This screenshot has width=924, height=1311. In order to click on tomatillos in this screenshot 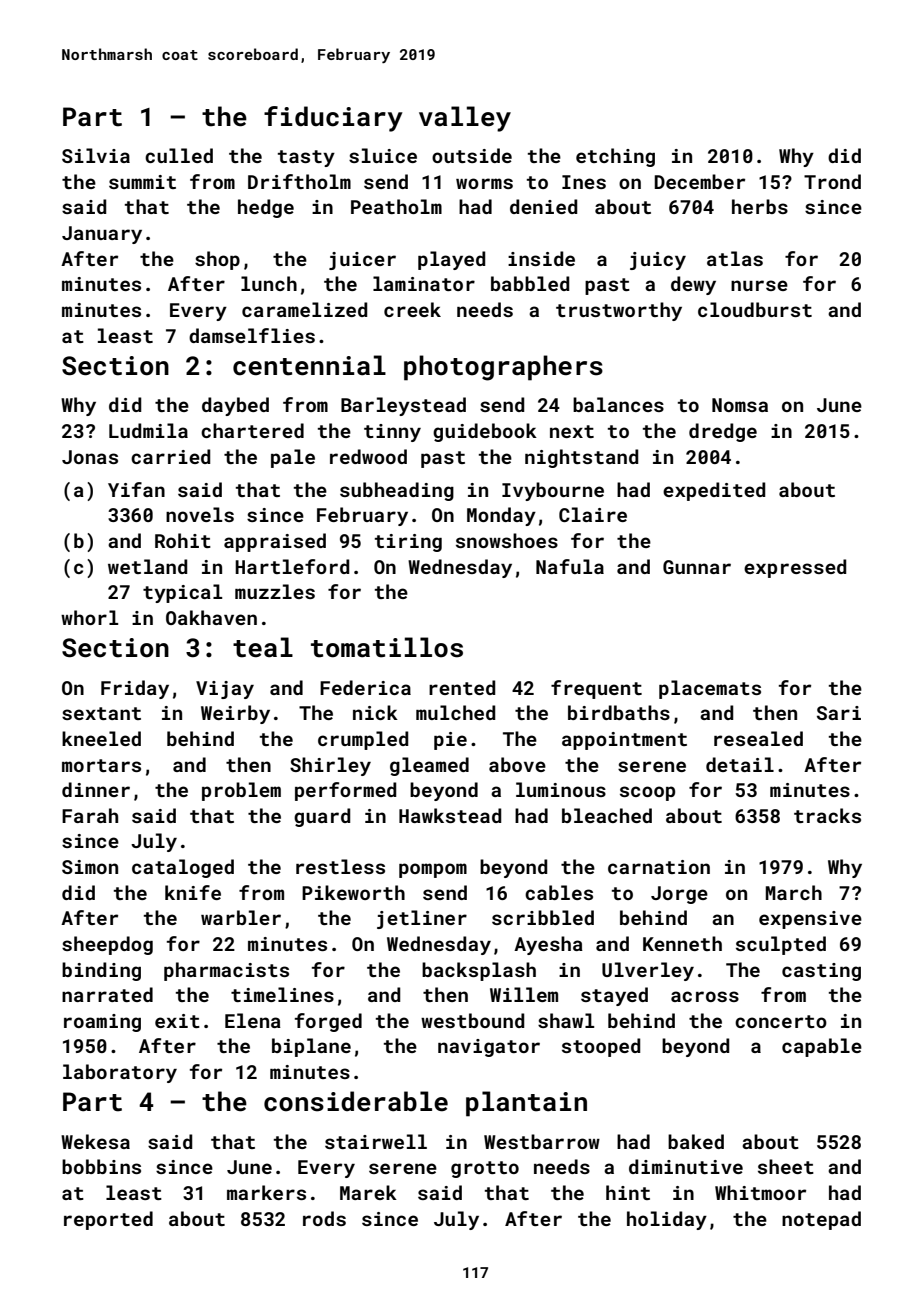, I will do `click(387, 647)`.
